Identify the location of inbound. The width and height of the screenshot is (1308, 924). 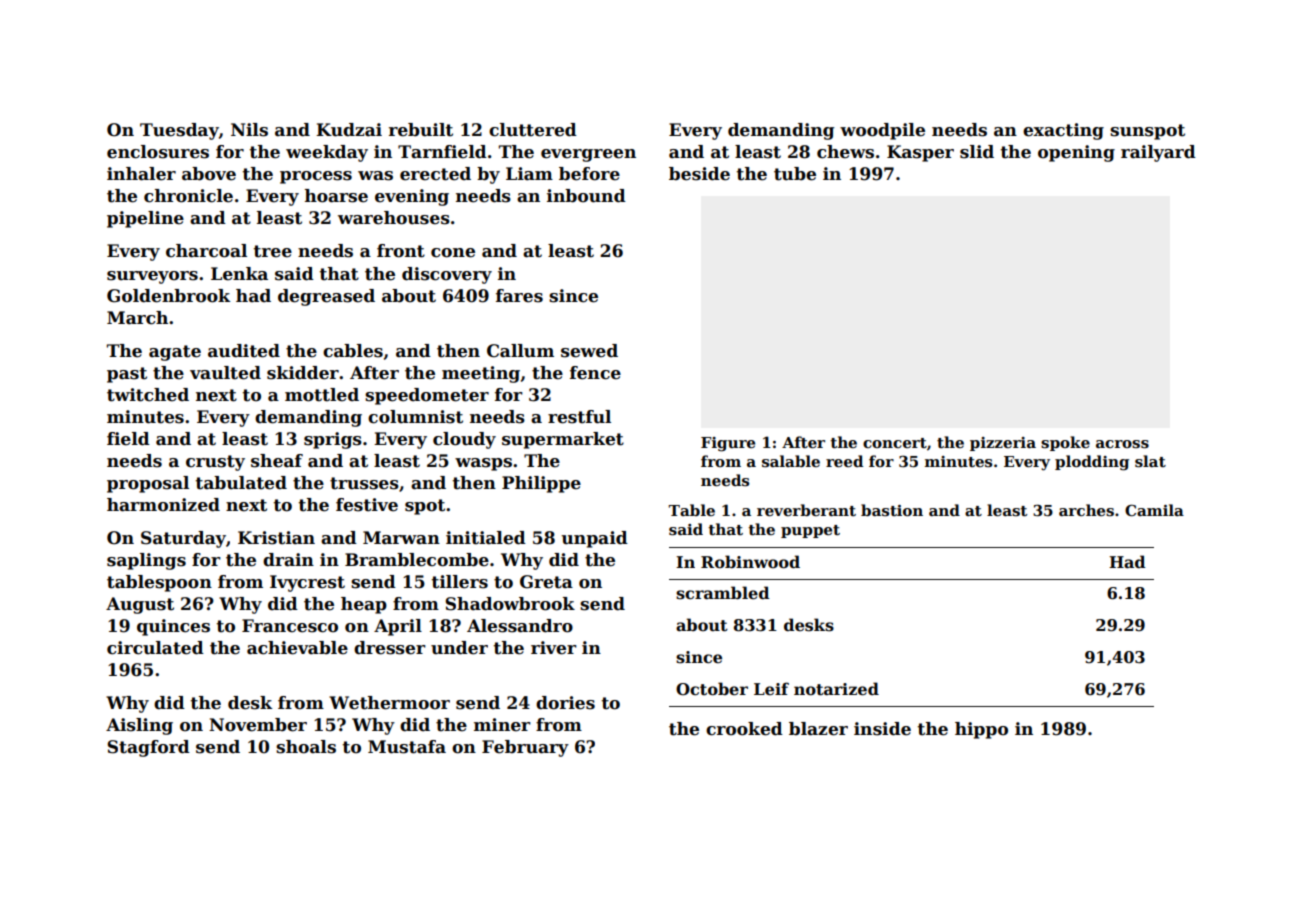
(586, 196).
